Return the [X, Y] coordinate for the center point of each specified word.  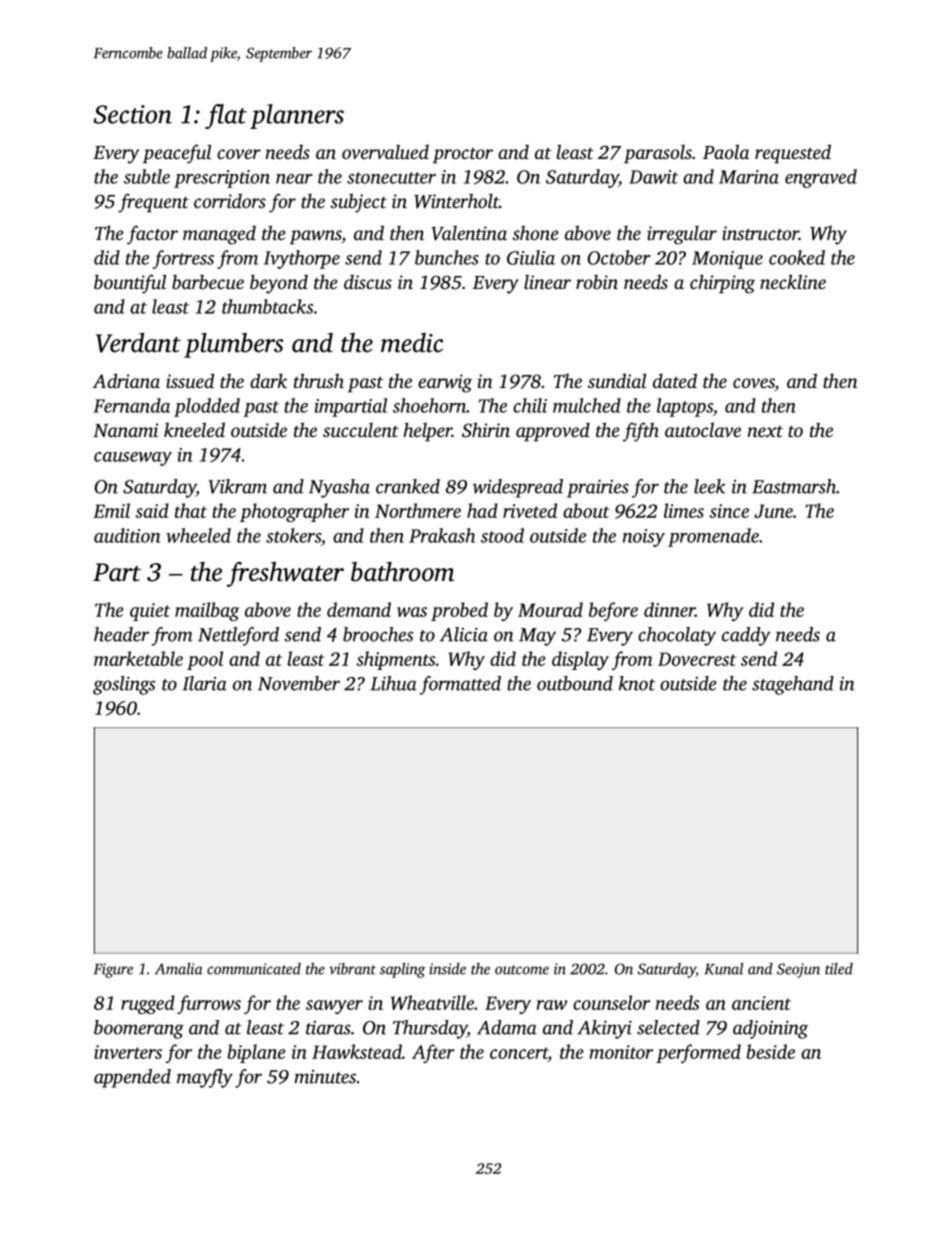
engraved [821, 178]
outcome [522, 970]
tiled [839, 969]
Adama [507, 1027]
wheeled [198, 535]
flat [226, 116]
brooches [378, 634]
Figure [113, 970]
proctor [463, 155]
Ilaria [204, 683]
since [729, 511]
